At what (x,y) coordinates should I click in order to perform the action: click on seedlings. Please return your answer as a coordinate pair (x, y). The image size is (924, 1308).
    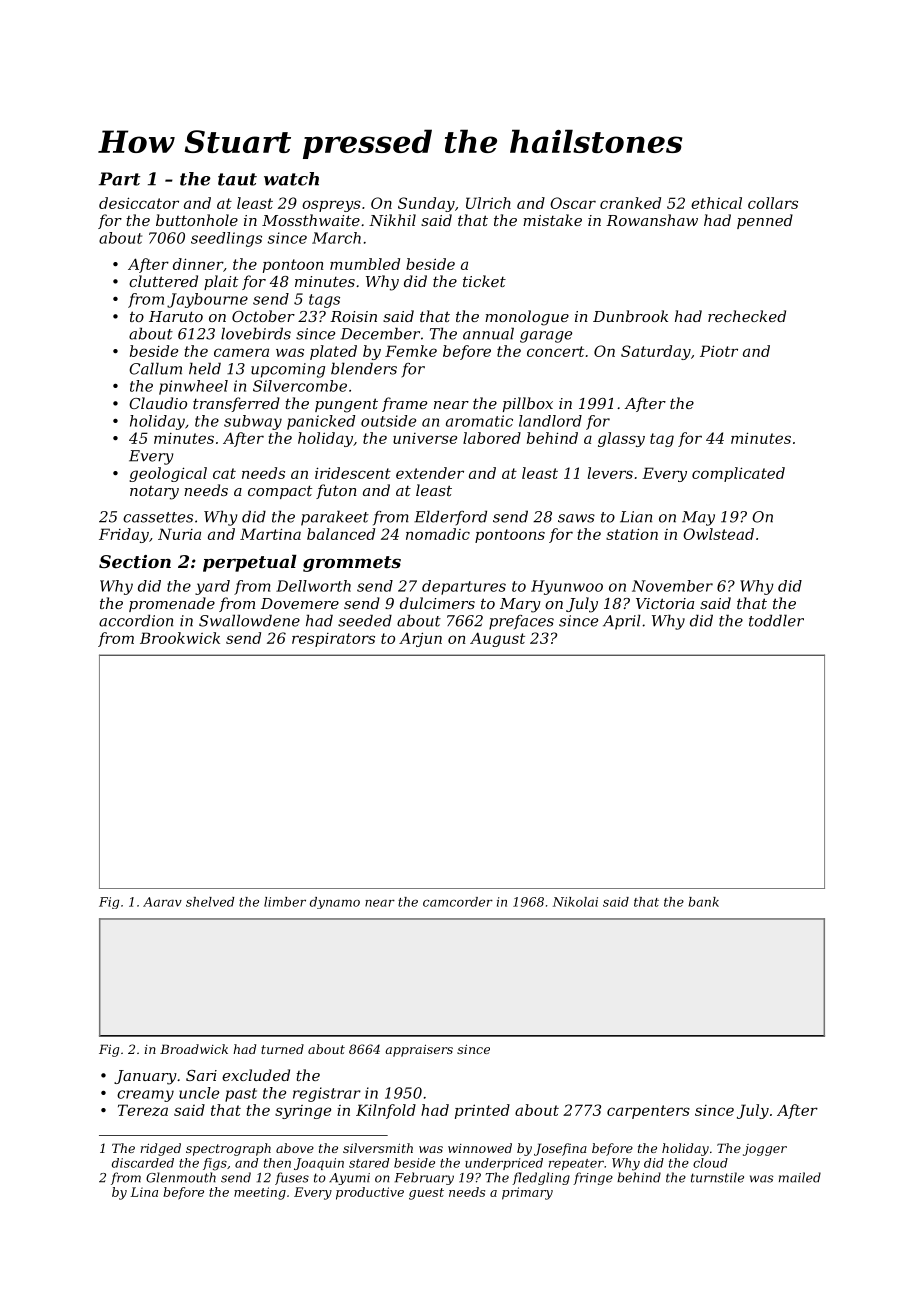
    Looking at the image, I should click on (226, 239).
